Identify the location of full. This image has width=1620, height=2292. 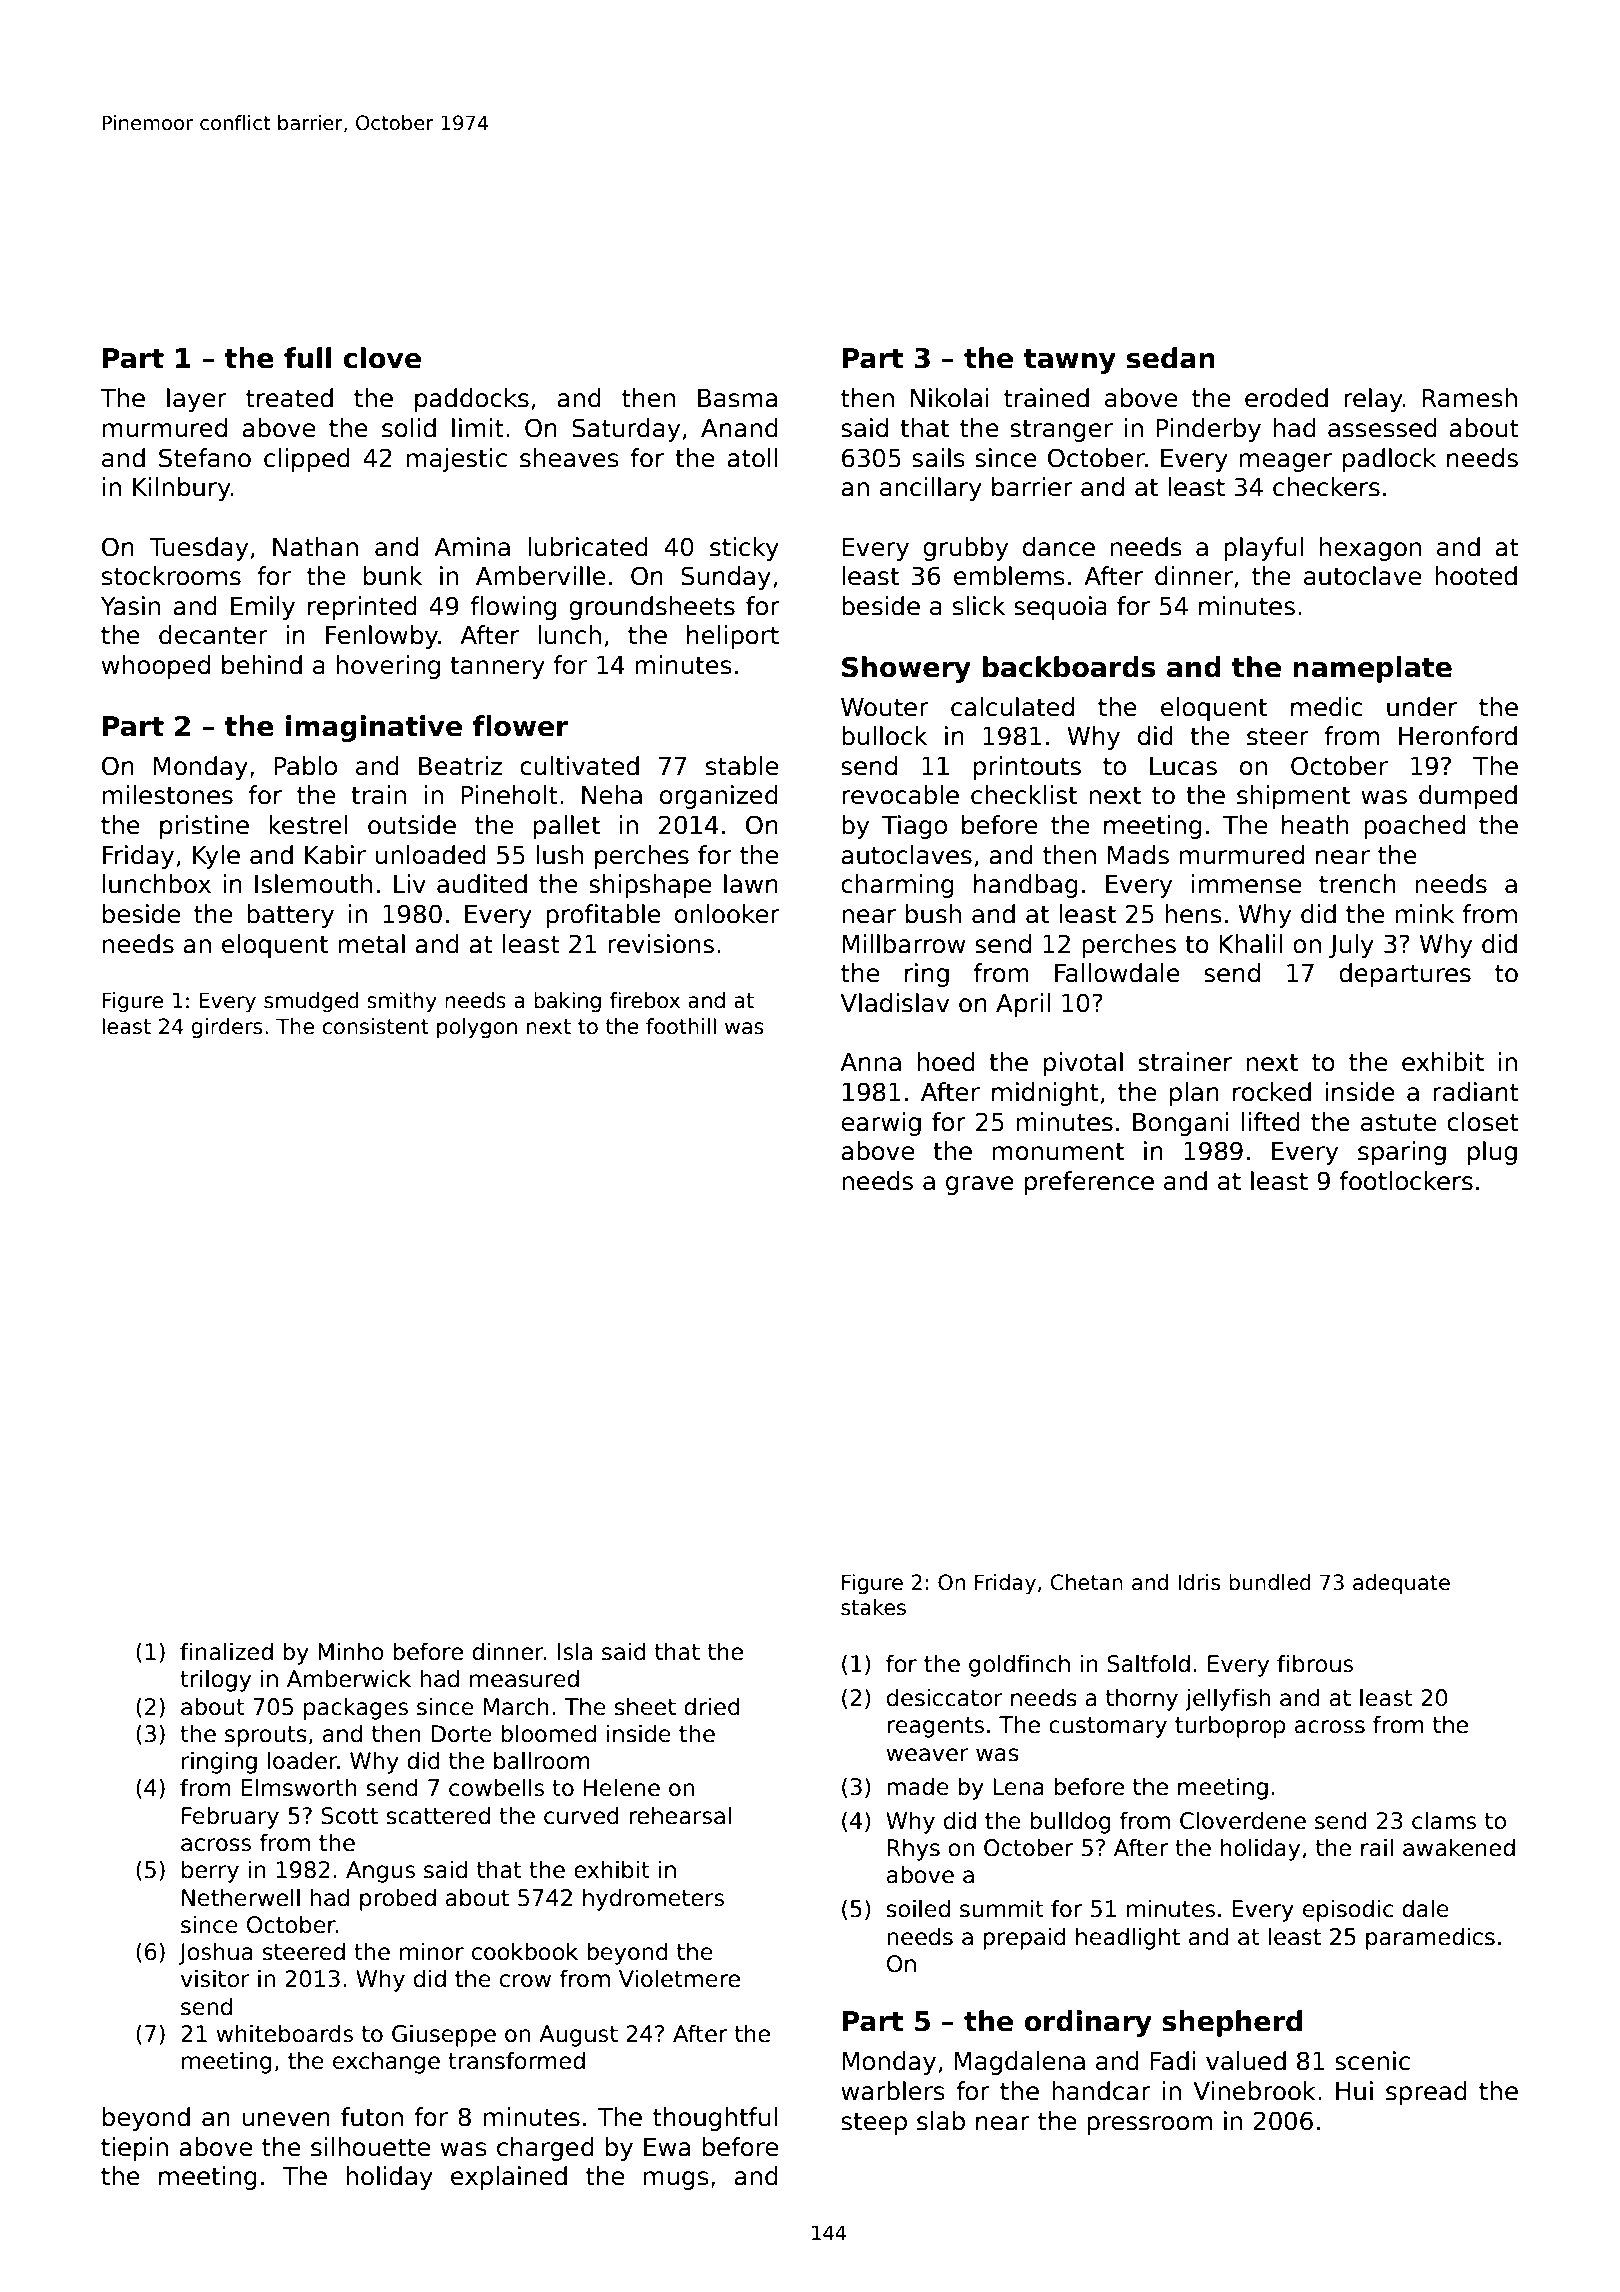
(307, 358).
